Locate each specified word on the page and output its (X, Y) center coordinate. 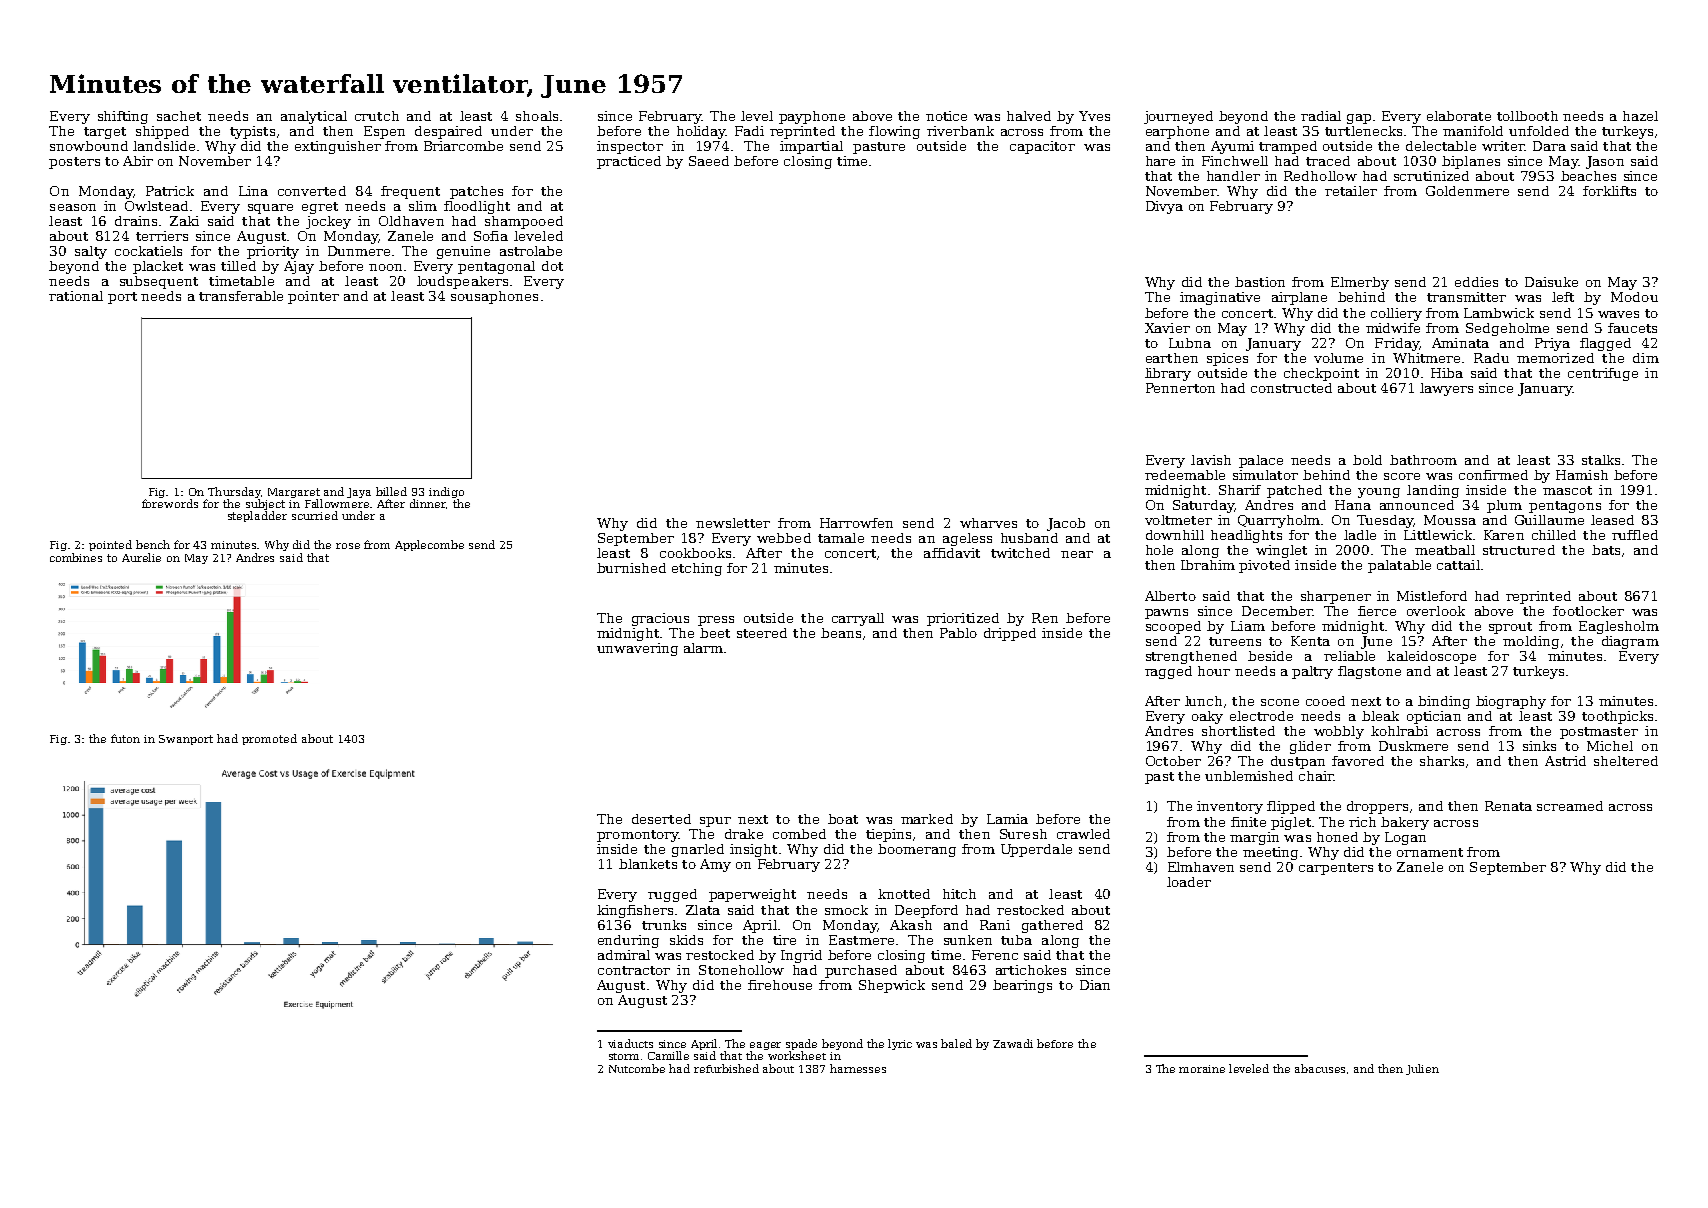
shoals (537, 116)
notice (946, 116)
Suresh (1023, 834)
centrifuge (1603, 374)
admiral (624, 955)
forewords (170, 503)
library (1168, 374)
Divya (1164, 207)
